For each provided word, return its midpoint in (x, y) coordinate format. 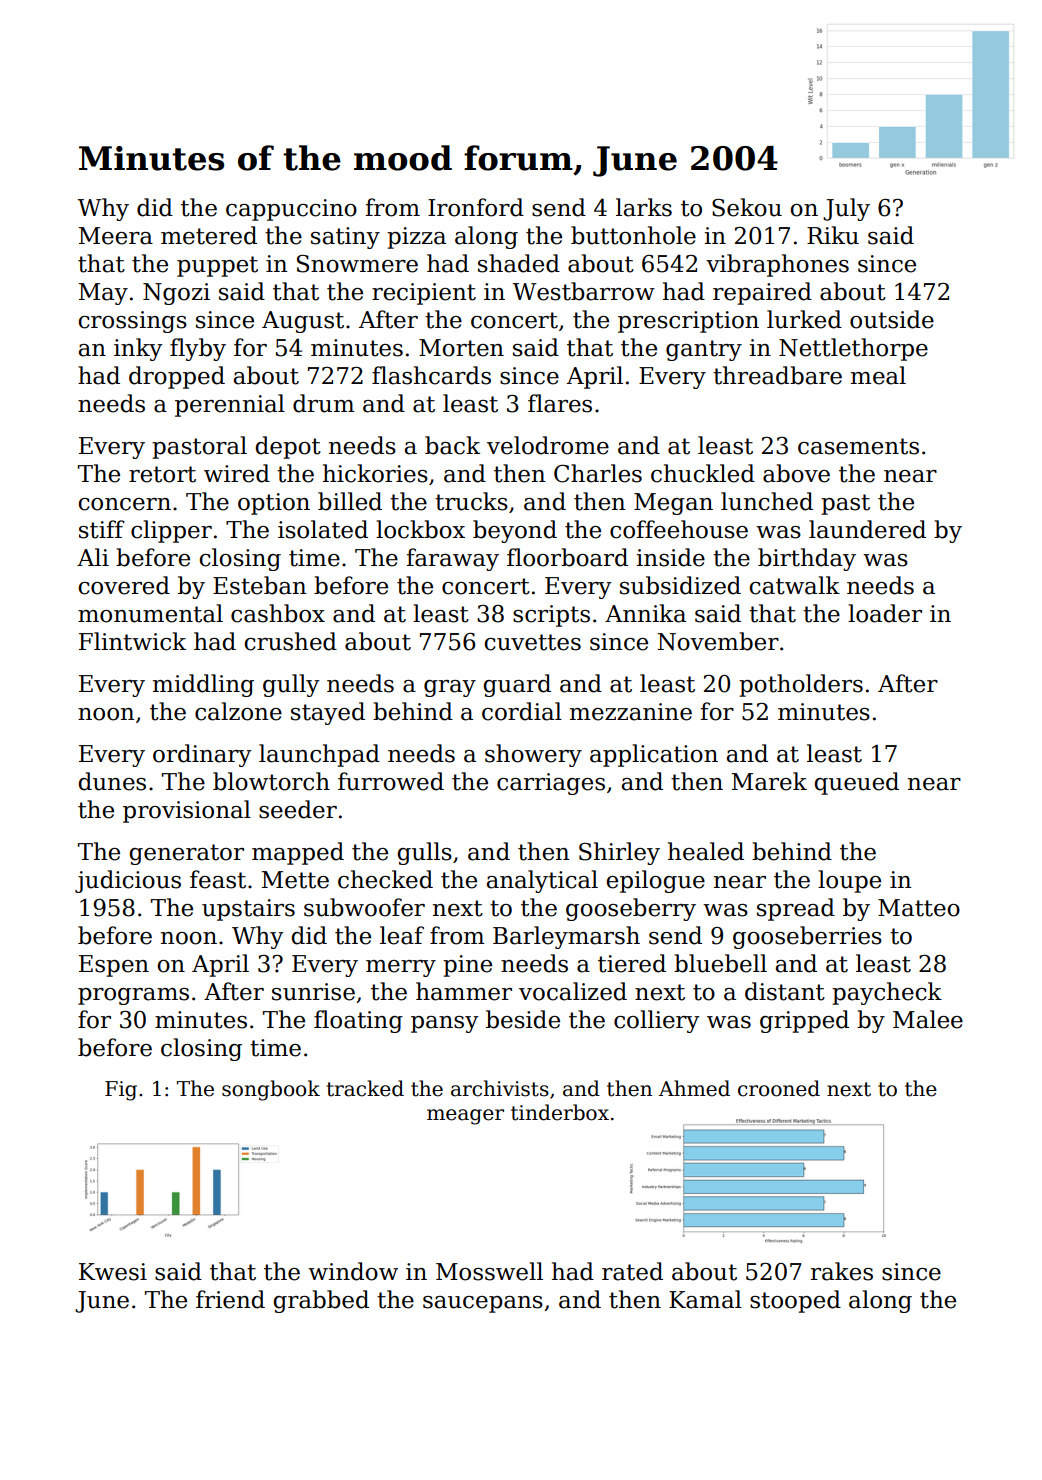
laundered (867, 529)
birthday (807, 559)
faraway (452, 559)
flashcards (431, 375)
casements (858, 446)
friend (230, 1299)
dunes (112, 781)
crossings (132, 322)
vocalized (573, 991)
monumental (150, 613)
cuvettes (532, 642)
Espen (114, 966)
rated (632, 1271)
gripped (804, 1021)
